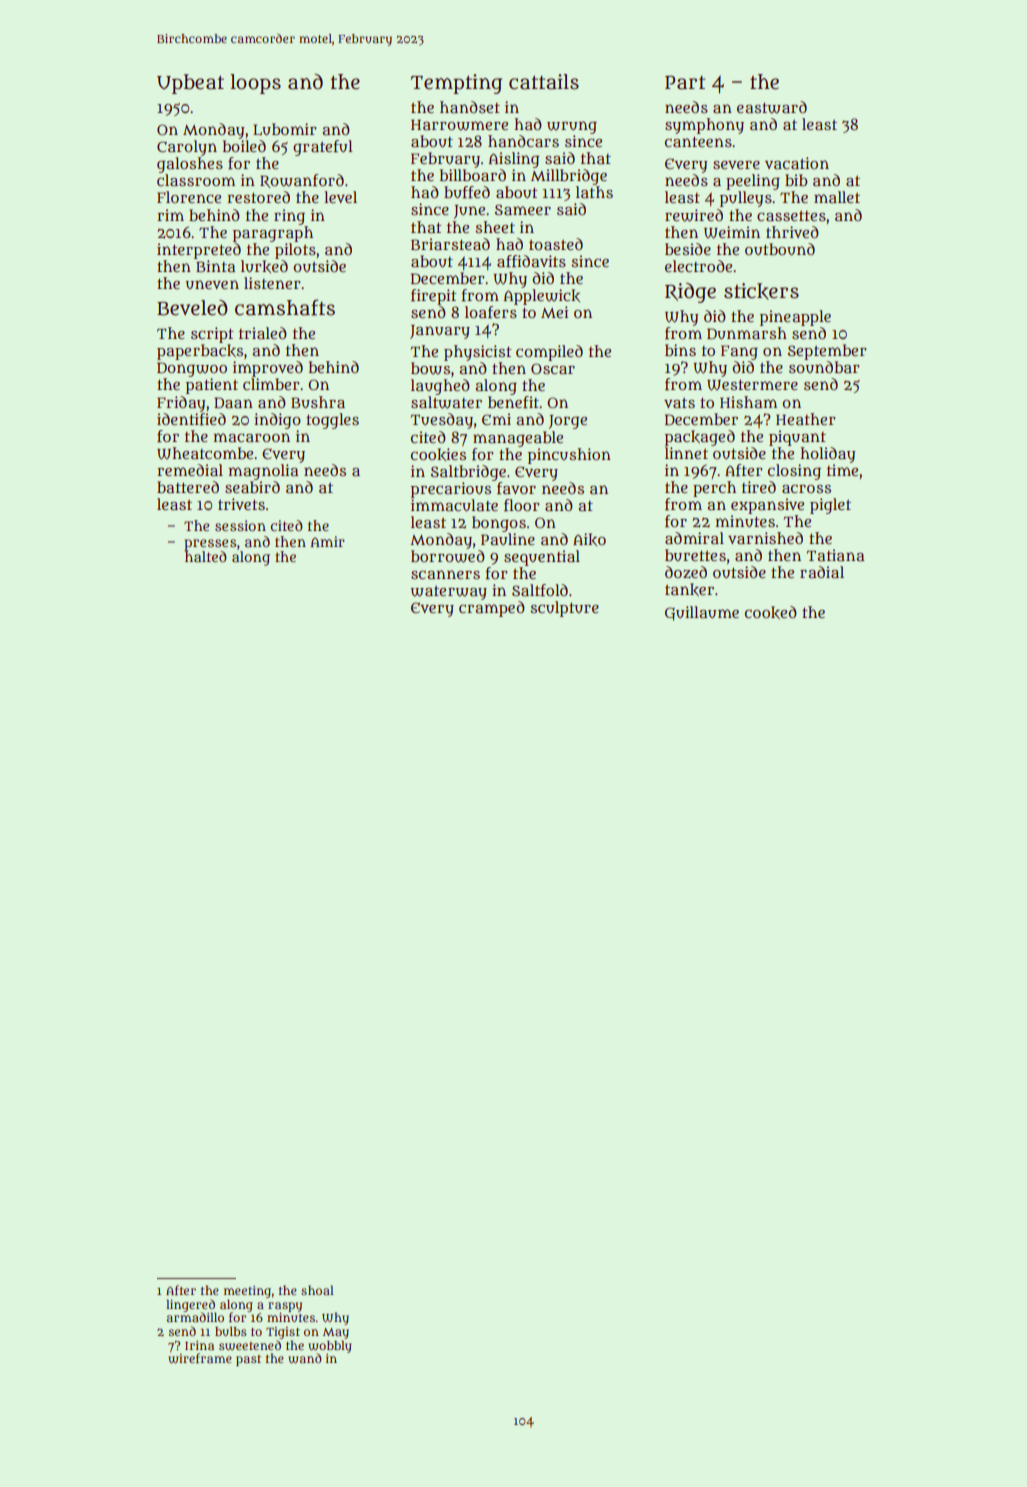 The width and height of the image is (1027, 1487). I want to click on admiral, so click(694, 538).
